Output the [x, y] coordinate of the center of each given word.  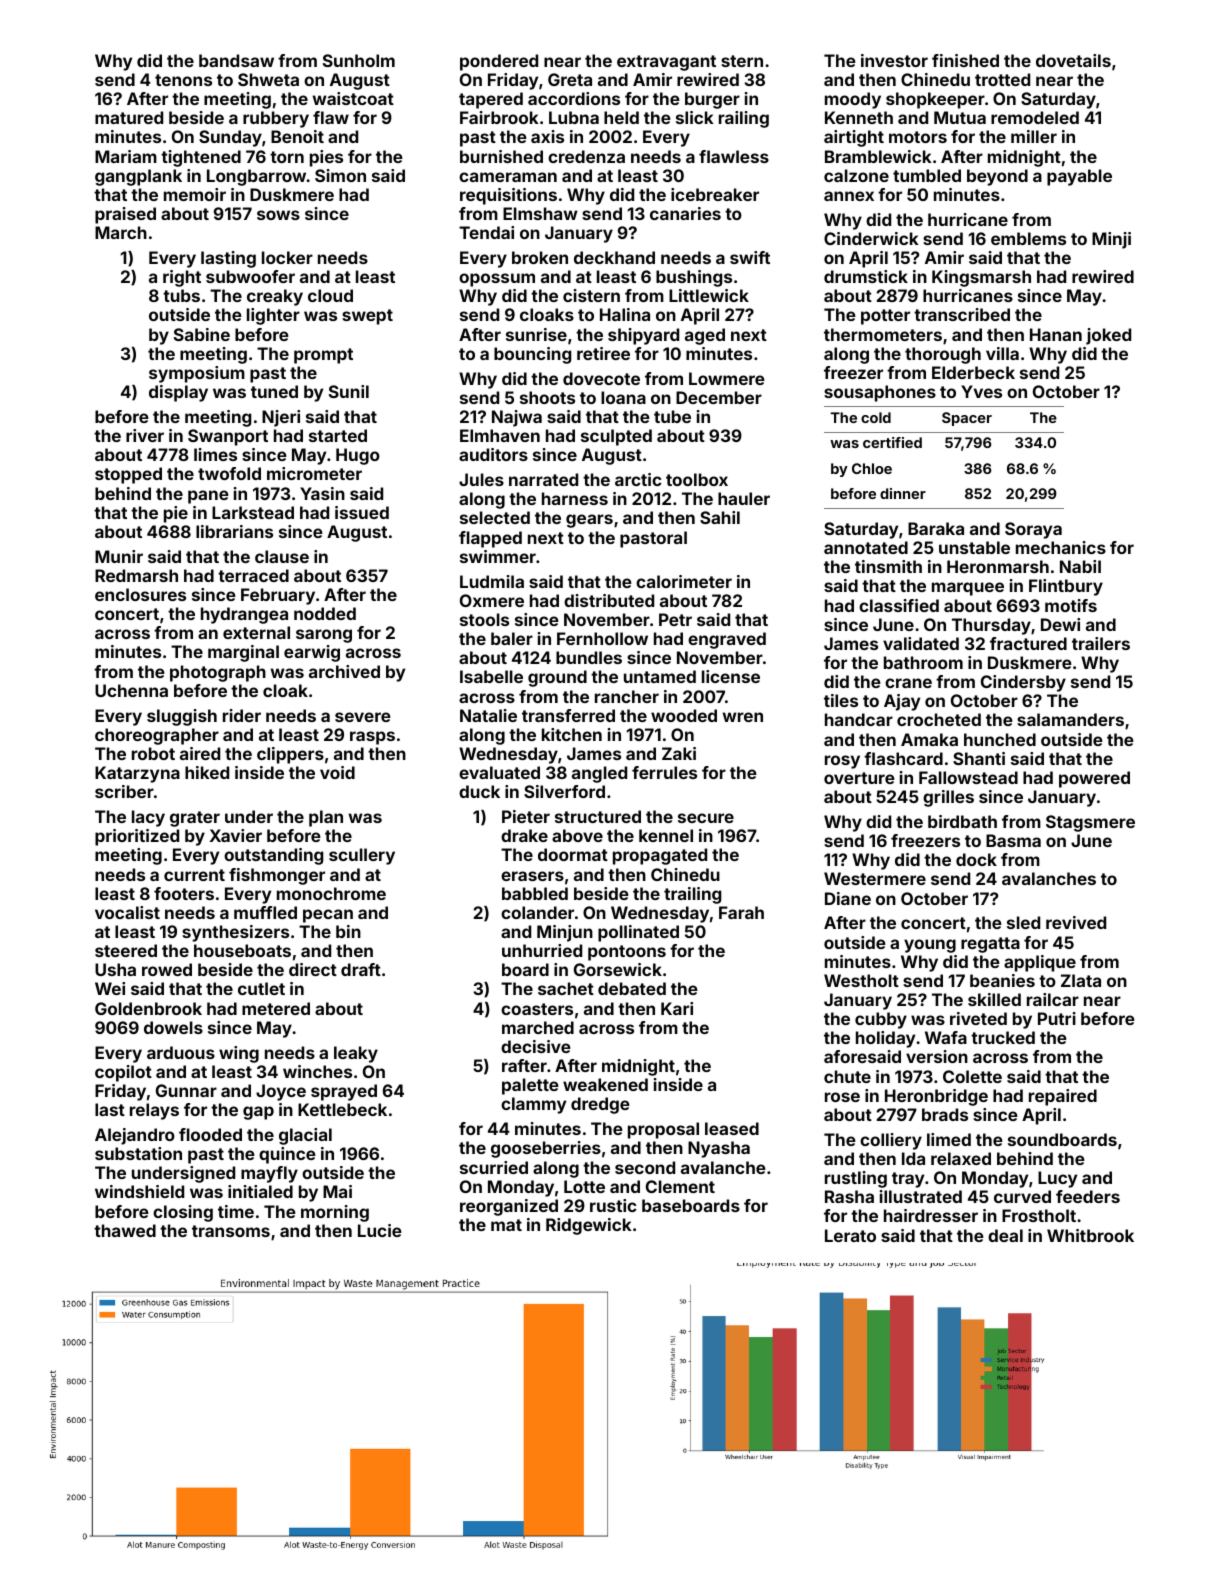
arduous [181, 1052]
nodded [325, 613]
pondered [499, 62]
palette [530, 1086]
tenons [183, 80]
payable [1079, 177]
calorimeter [684, 581]
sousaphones [880, 393]
